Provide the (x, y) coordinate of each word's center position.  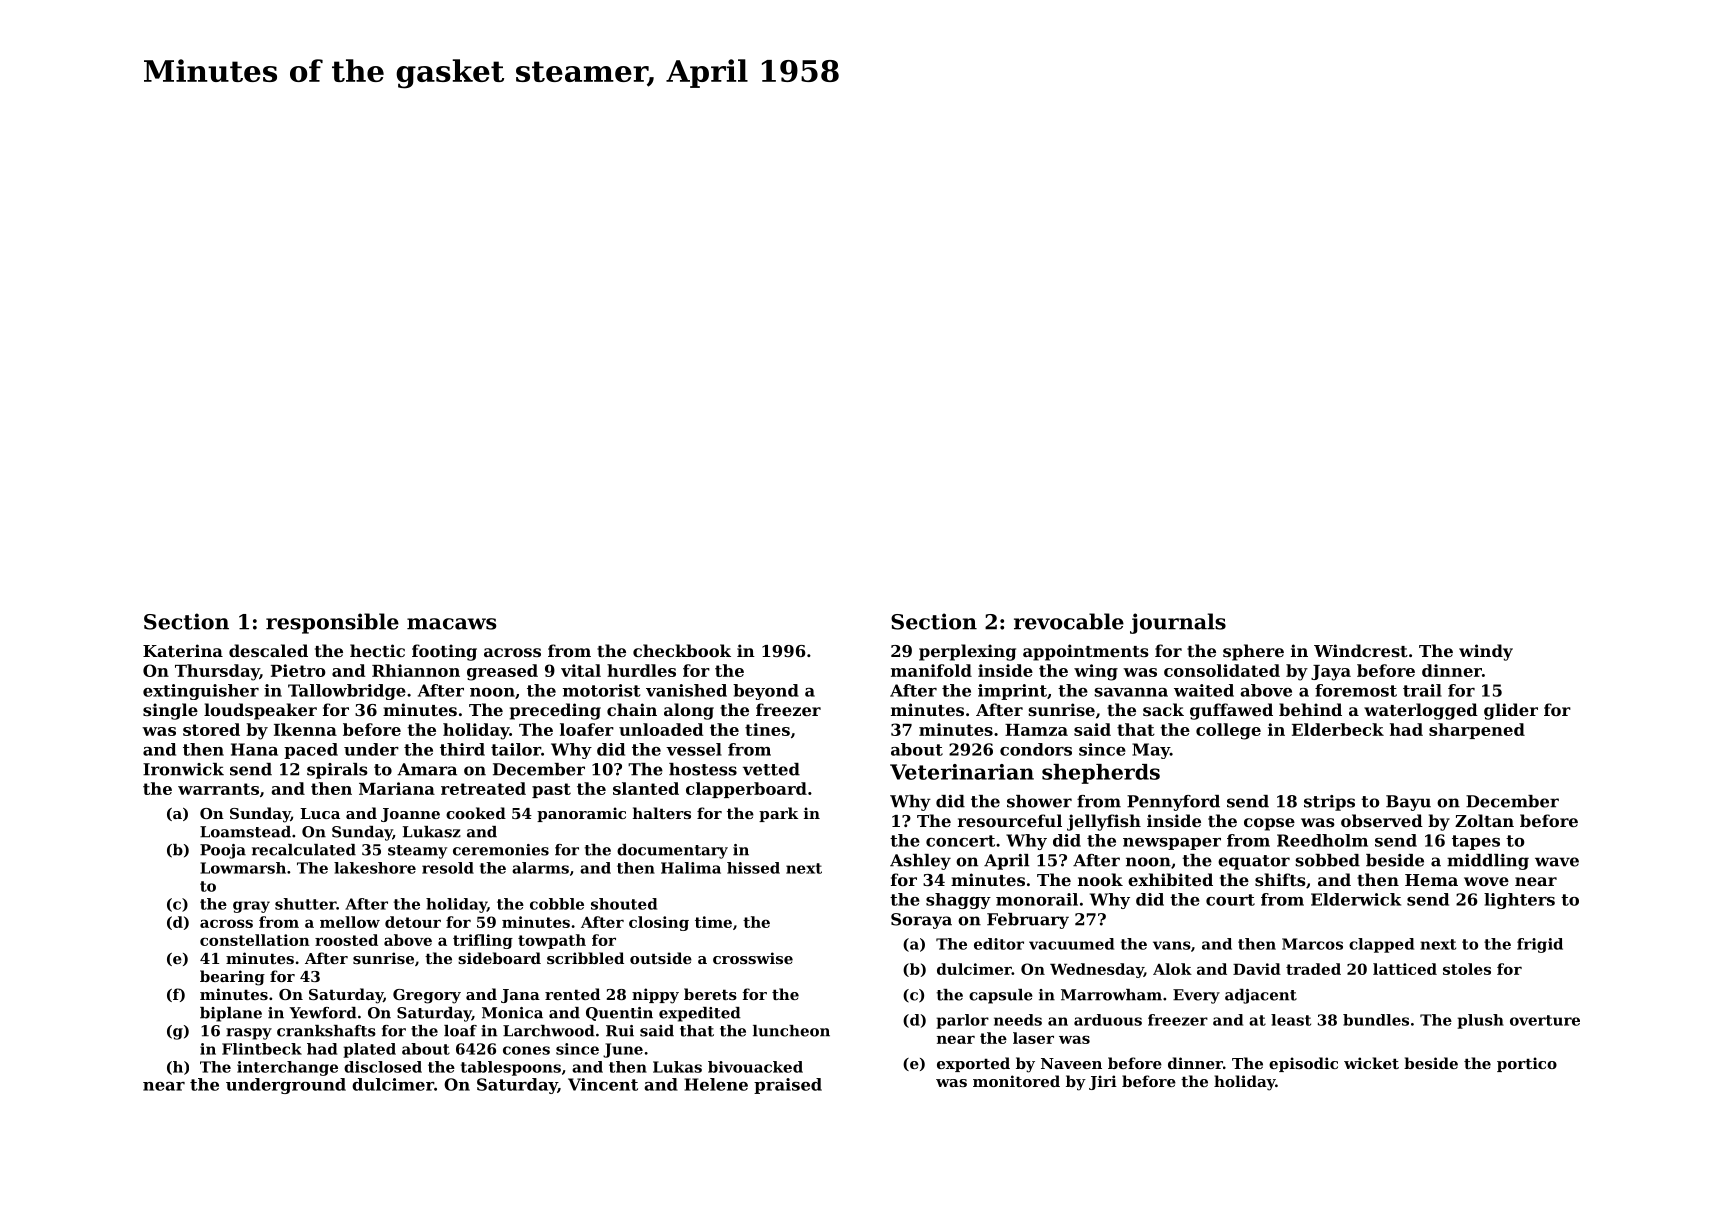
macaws (451, 624)
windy (1486, 652)
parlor (962, 1021)
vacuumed (1071, 944)
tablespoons (511, 1068)
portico (1527, 1064)
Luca (320, 813)
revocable (1069, 621)
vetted (771, 769)
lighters (1519, 901)
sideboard (499, 958)
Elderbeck (1338, 729)
